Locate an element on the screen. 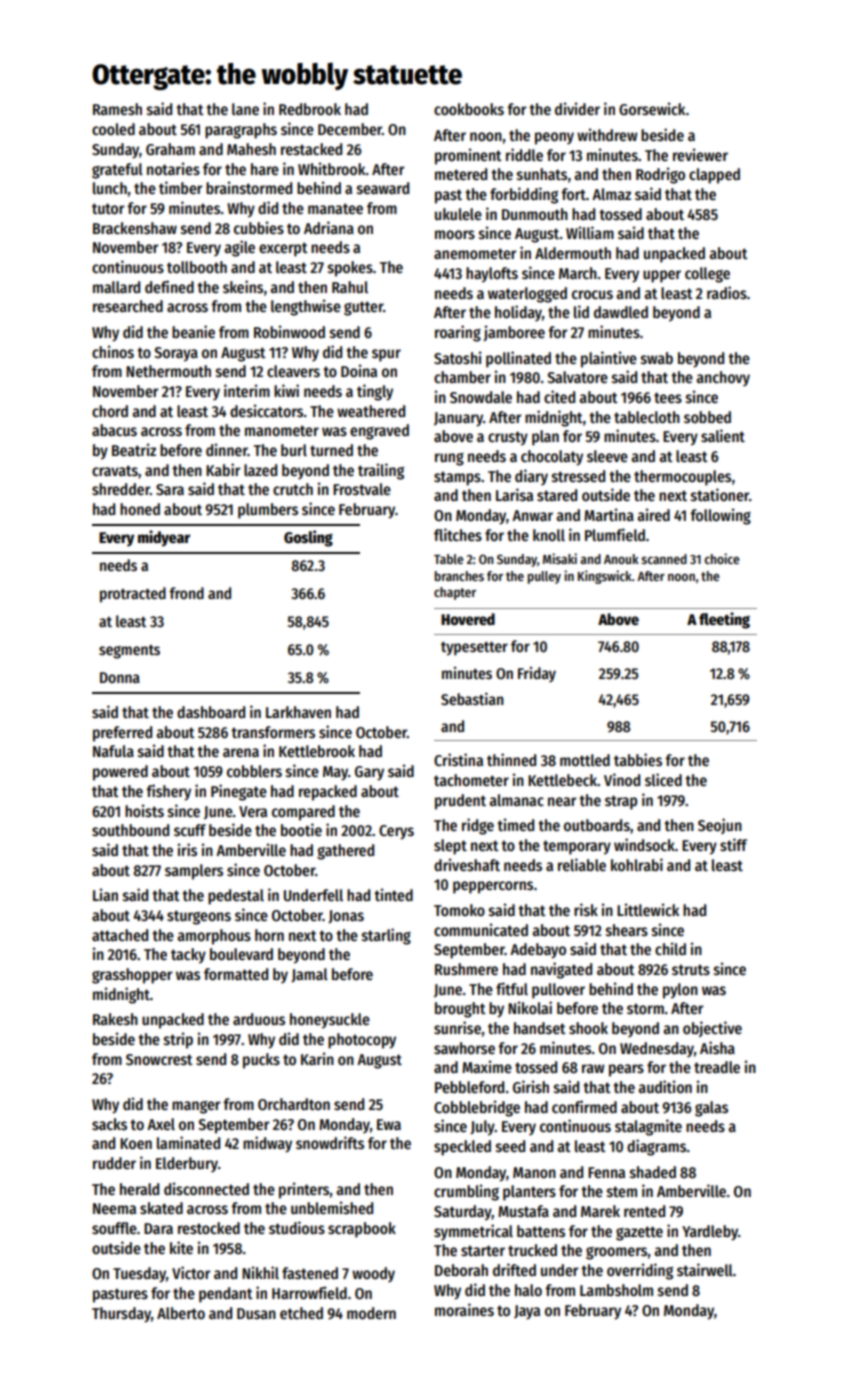 Image resolution: width=849 pixels, height=1400 pixels. Rushmere is located at coordinates (466, 969).
